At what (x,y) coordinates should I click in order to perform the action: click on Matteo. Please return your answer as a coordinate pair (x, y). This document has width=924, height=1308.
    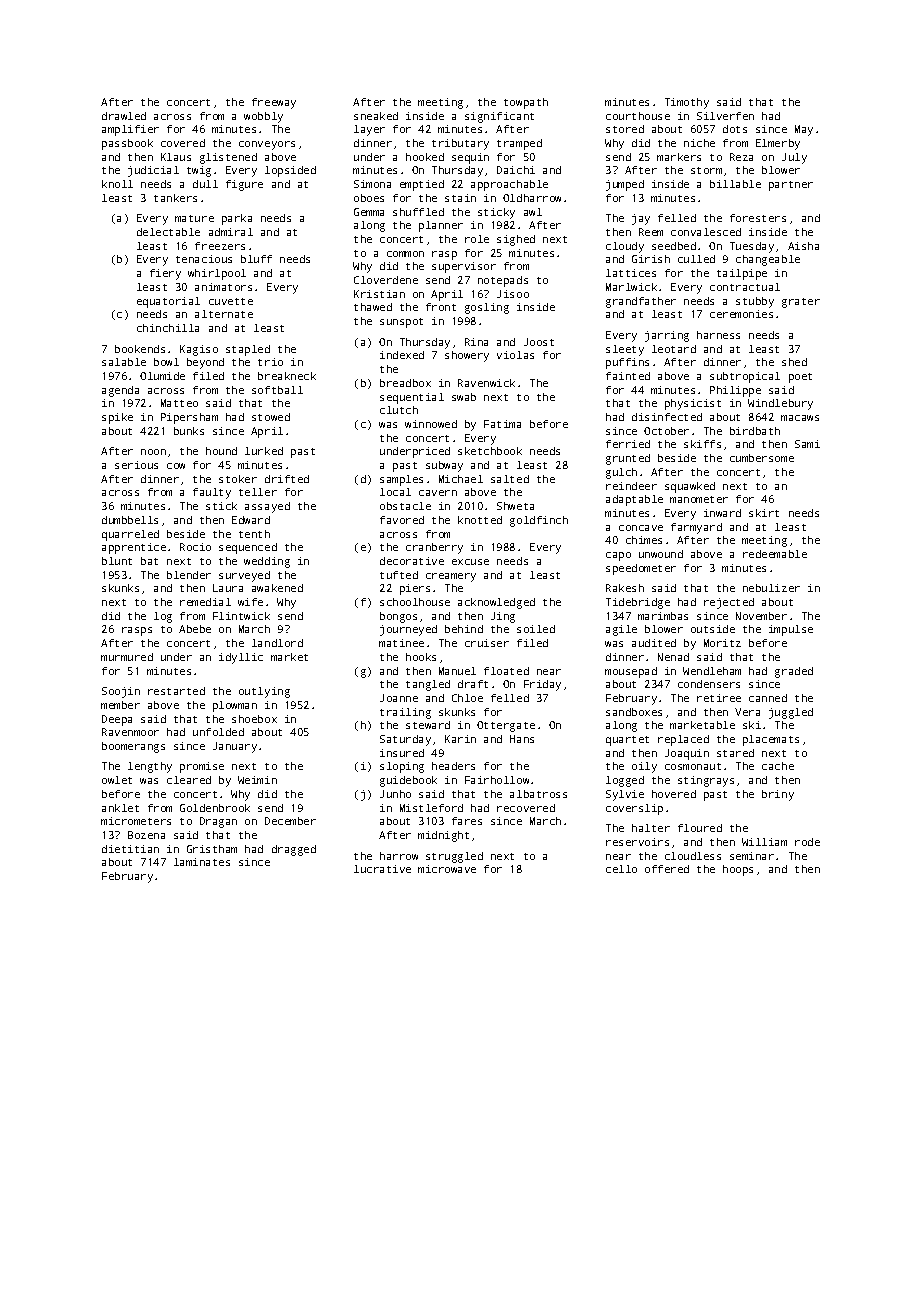
    Looking at the image, I should click on (179, 403).
